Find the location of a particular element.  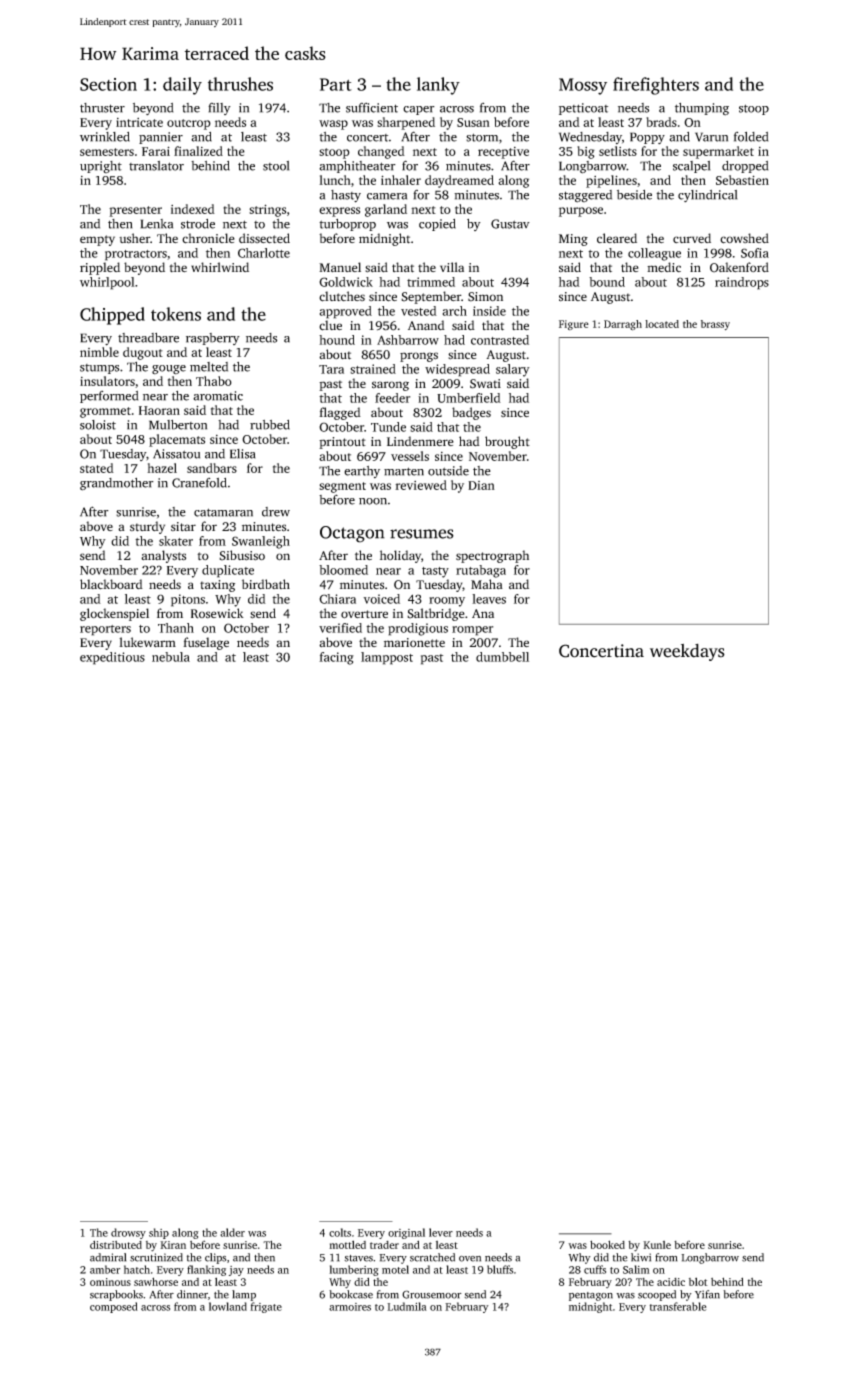

Sebastien is located at coordinates (742, 180).
